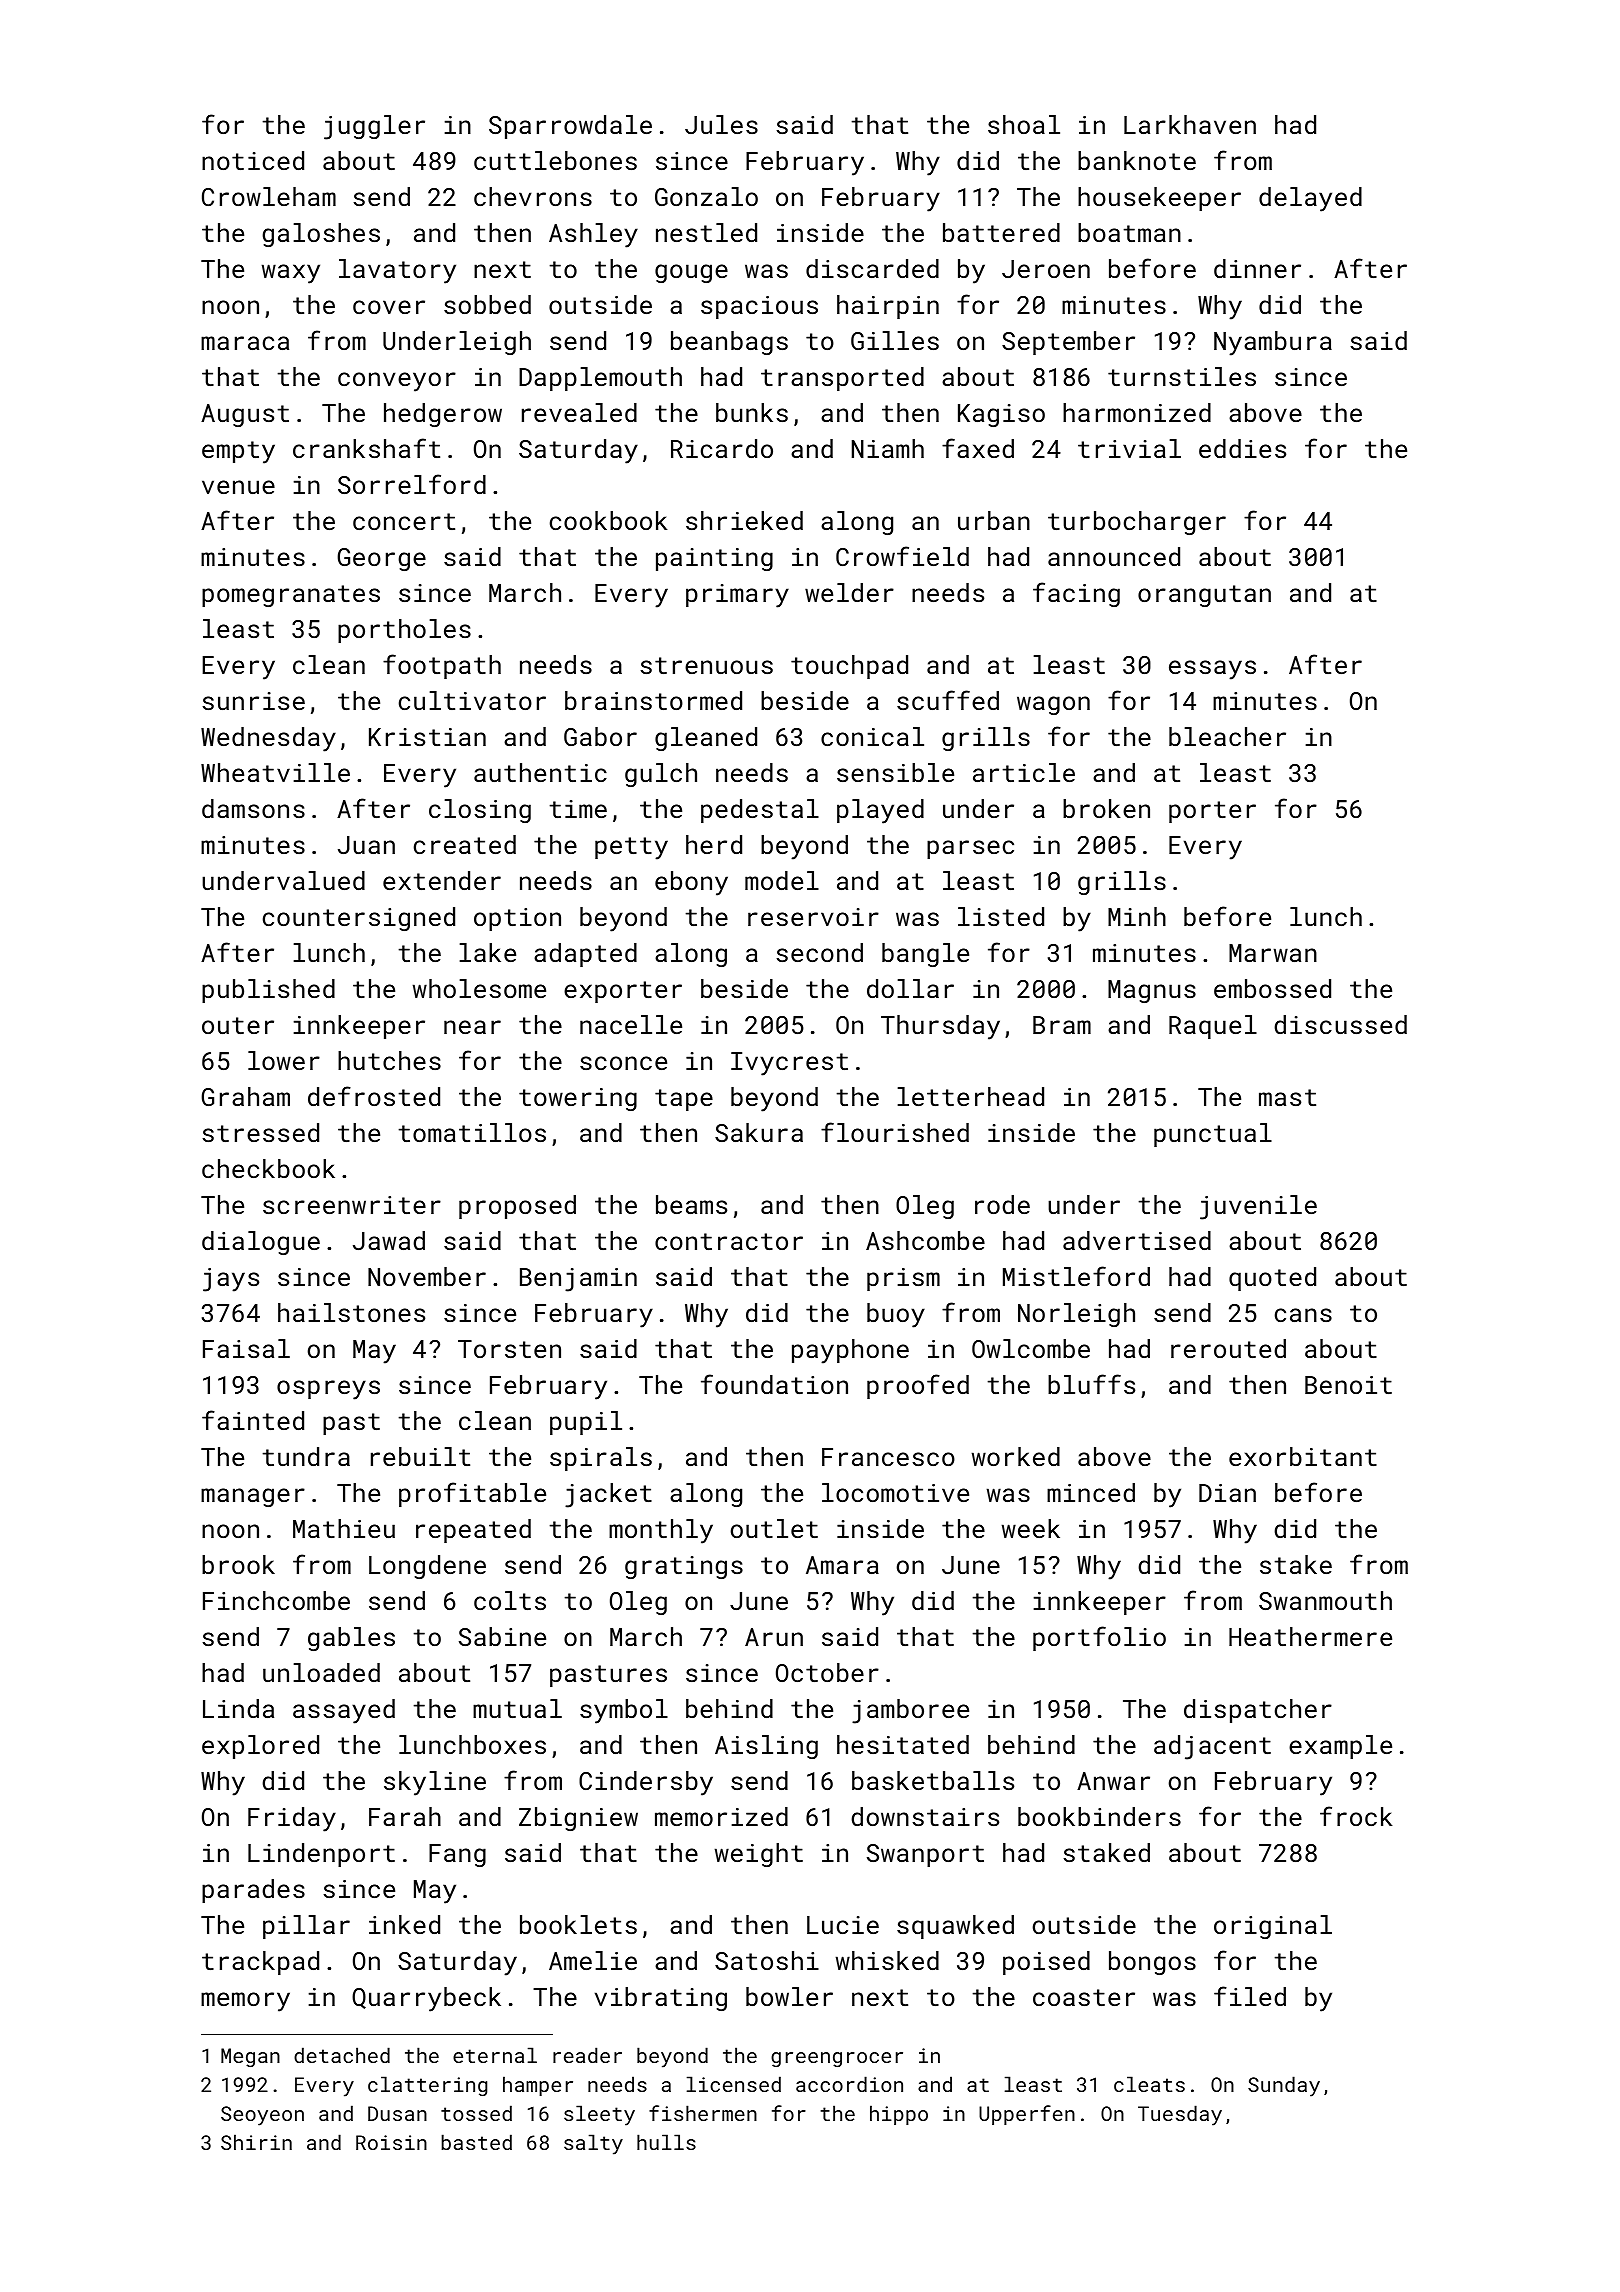 The width and height of the screenshot is (1620, 2292). What do you see at coordinates (1212, 670) in the screenshot?
I see `essays` at bounding box center [1212, 670].
